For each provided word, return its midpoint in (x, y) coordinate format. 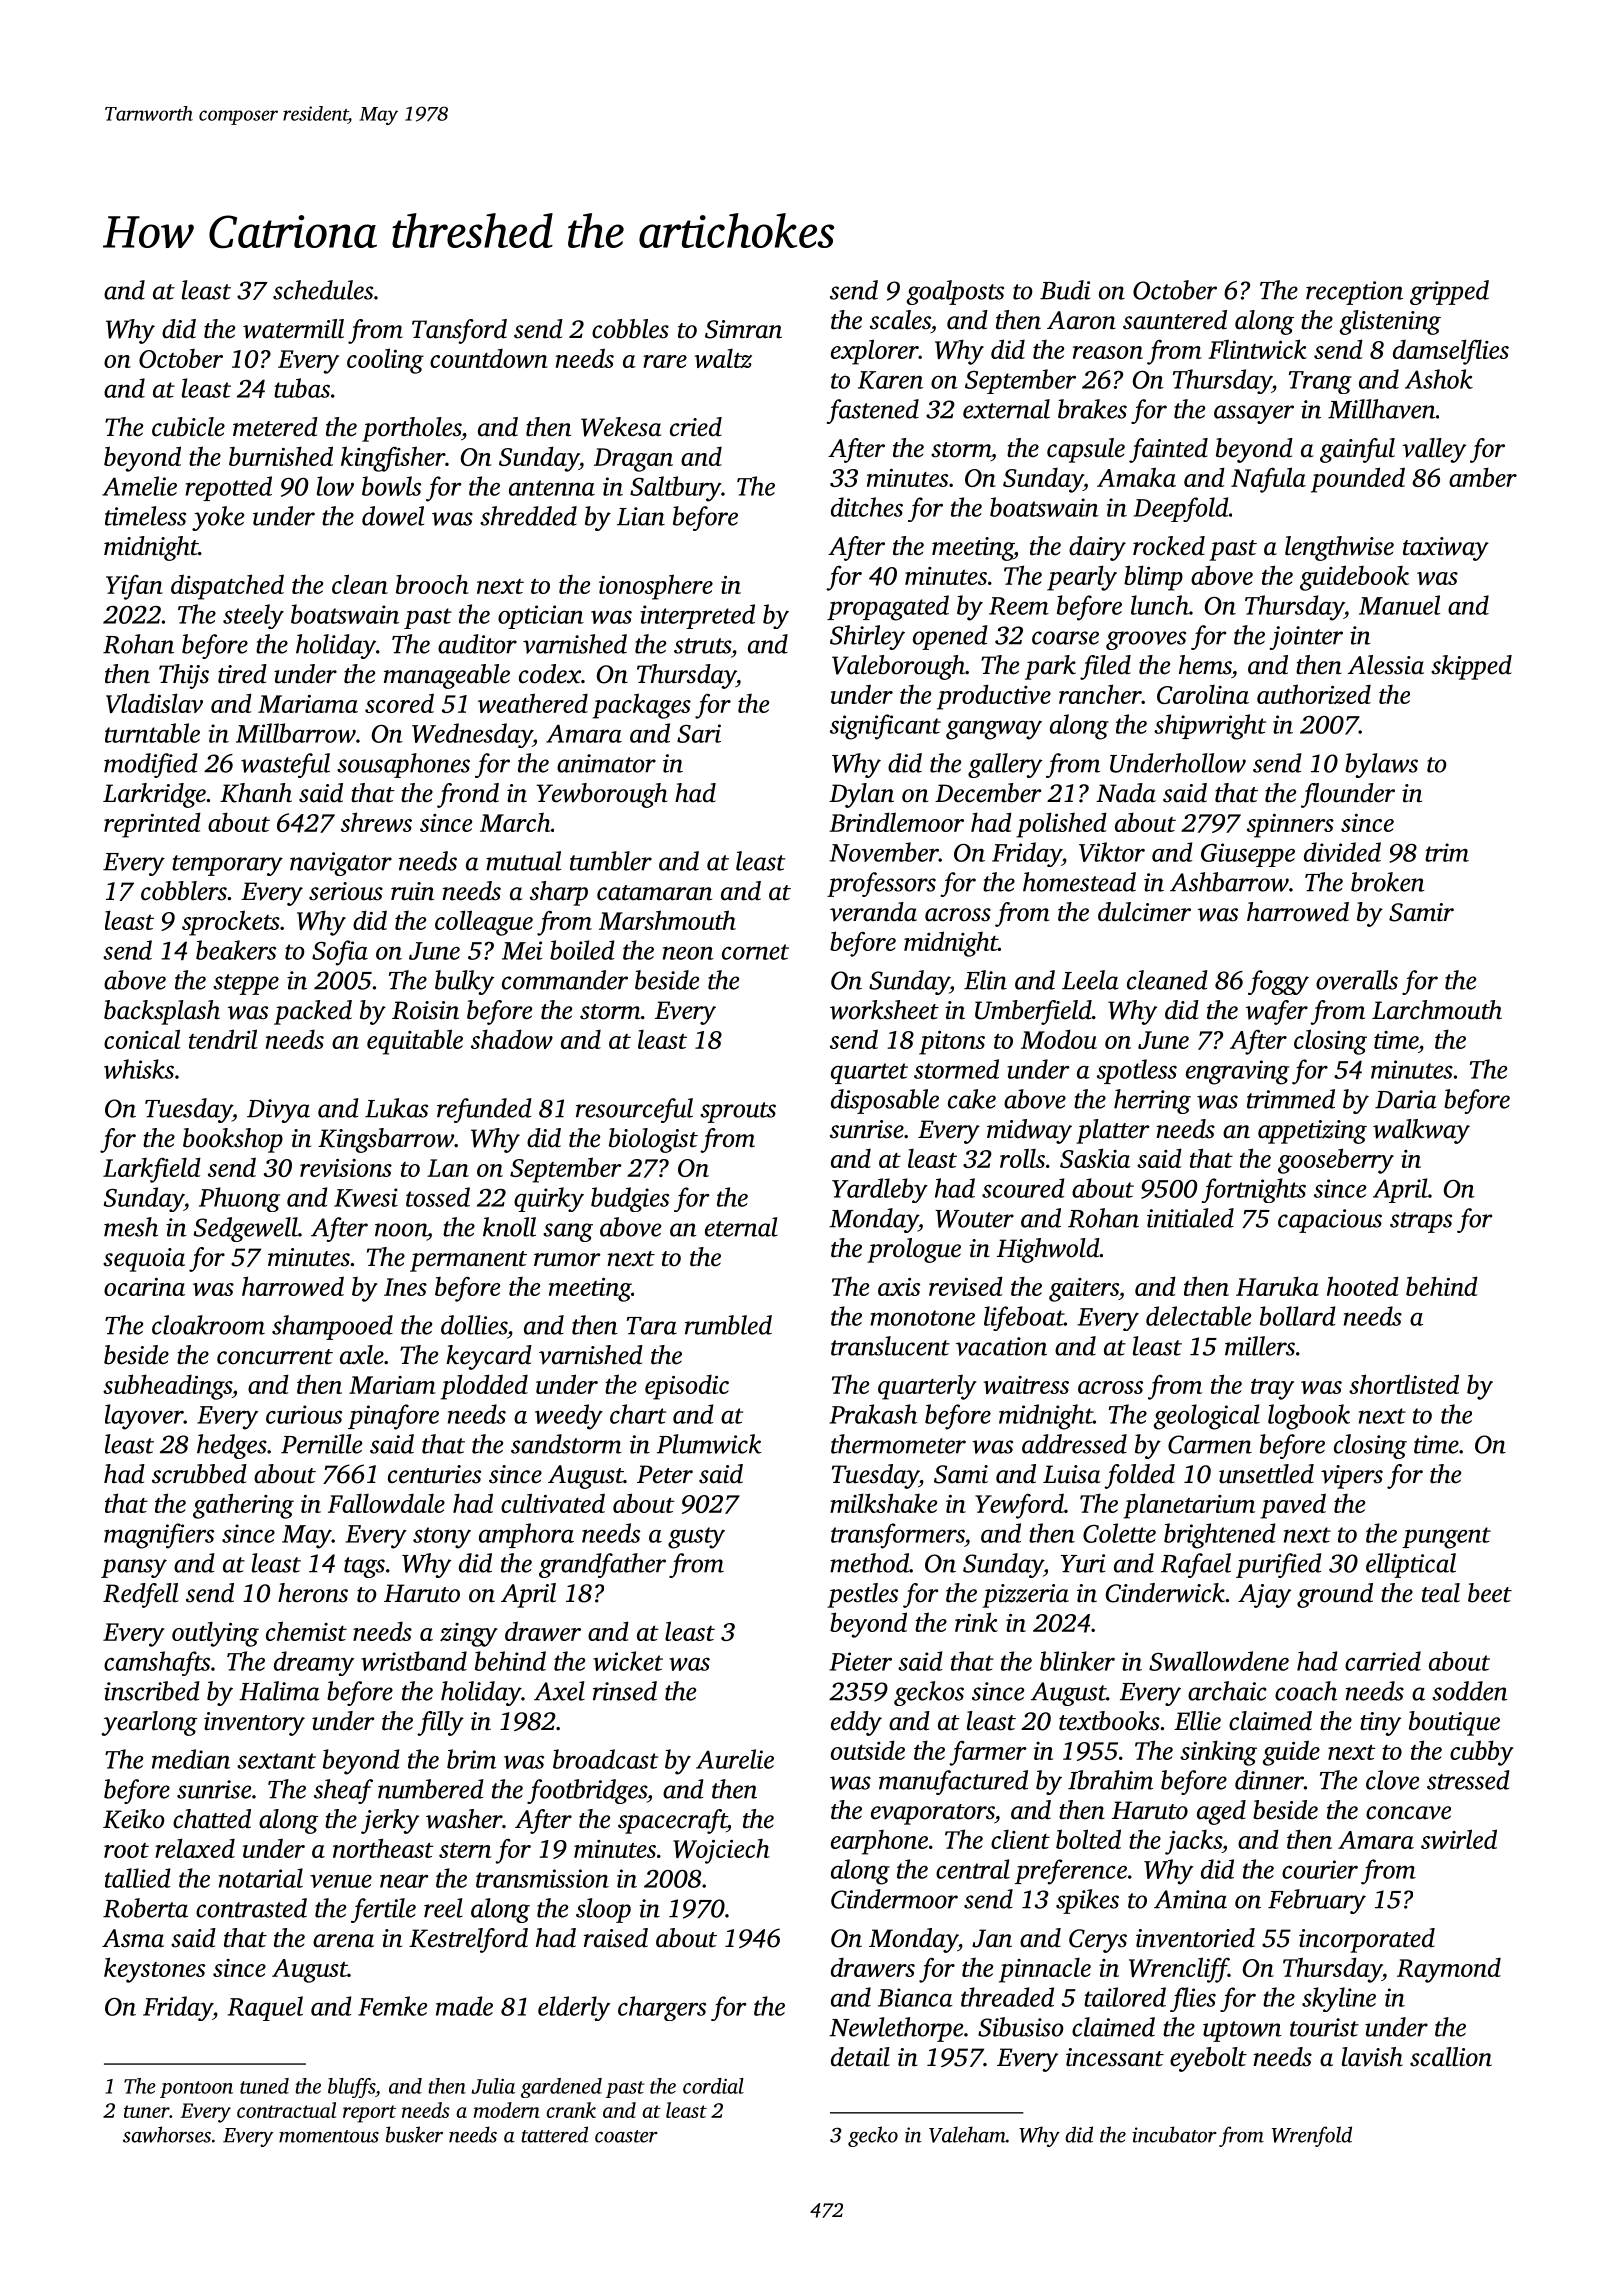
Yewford (1019, 1506)
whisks (139, 1069)
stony (442, 1538)
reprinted (152, 825)
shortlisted (1404, 1384)
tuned (264, 2086)
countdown (489, 358)
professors (881, 884)
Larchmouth (1437, 1010)
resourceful (634, 1110)
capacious (1330, 1221)
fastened (872, 411)
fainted (1168, 450)
